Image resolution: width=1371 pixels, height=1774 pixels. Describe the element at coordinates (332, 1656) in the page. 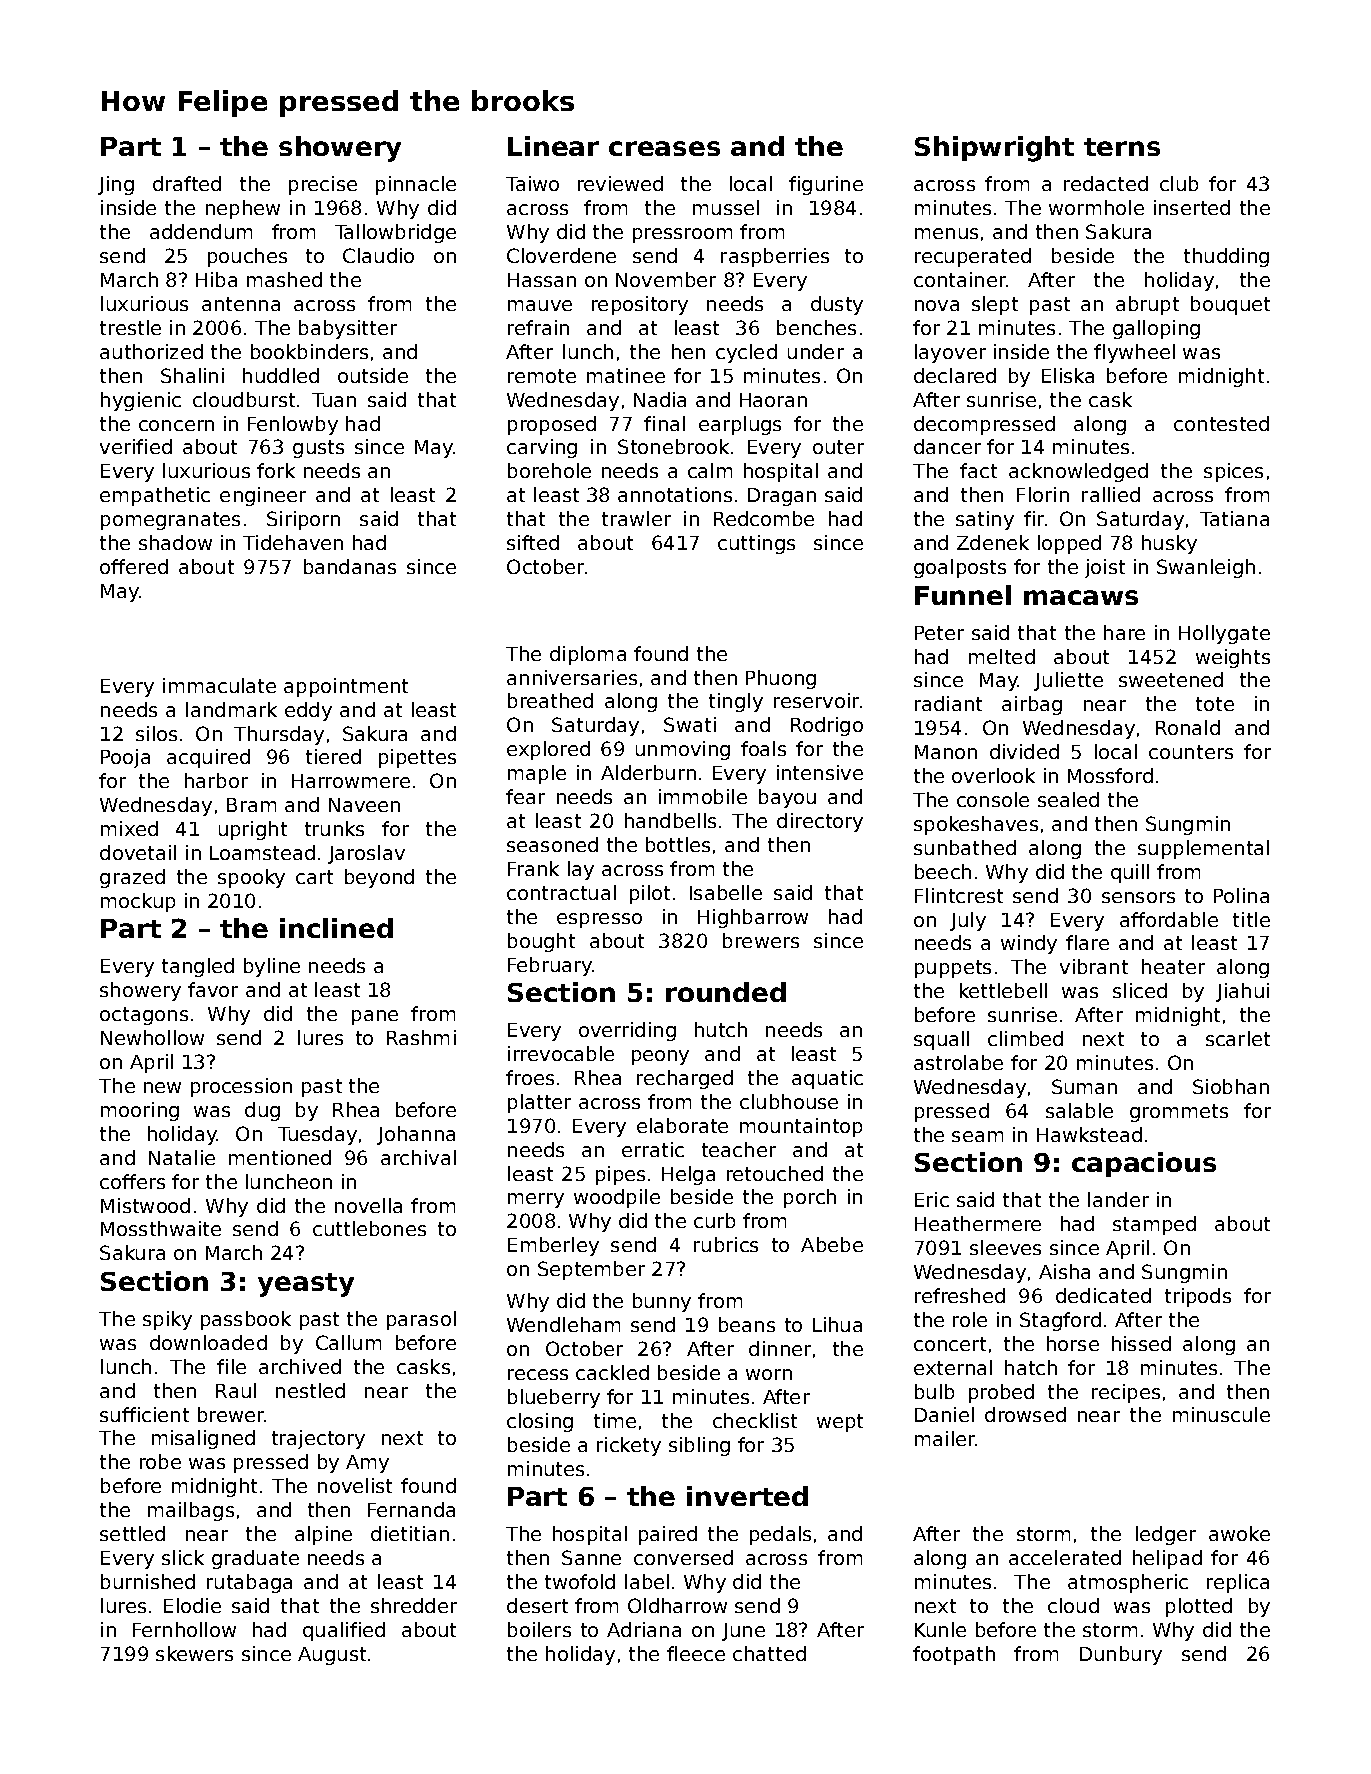

I see `August` at that location.
